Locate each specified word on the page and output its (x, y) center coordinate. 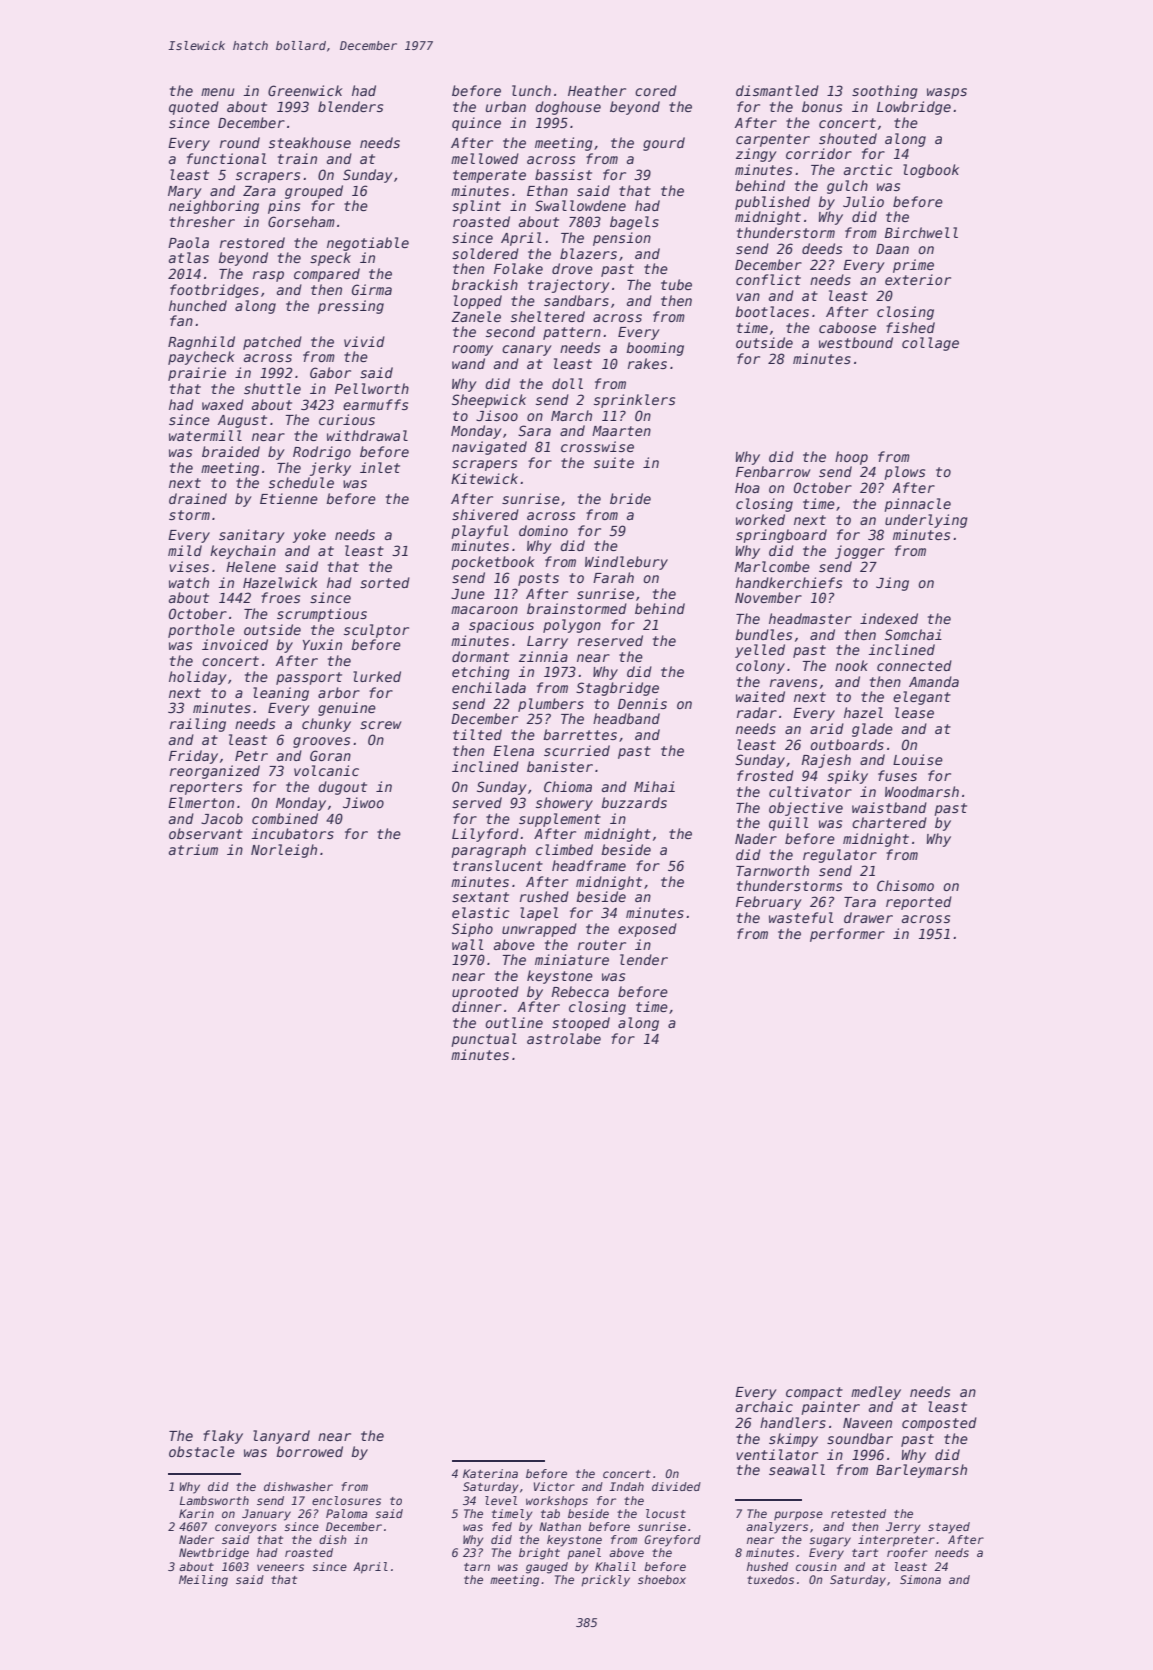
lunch (531, 90)
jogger (860, 552)
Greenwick (305, 90)
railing (198, 725)
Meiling (203, 1581)
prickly (605, 1581)
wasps (947, 93)
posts (538, 579)
